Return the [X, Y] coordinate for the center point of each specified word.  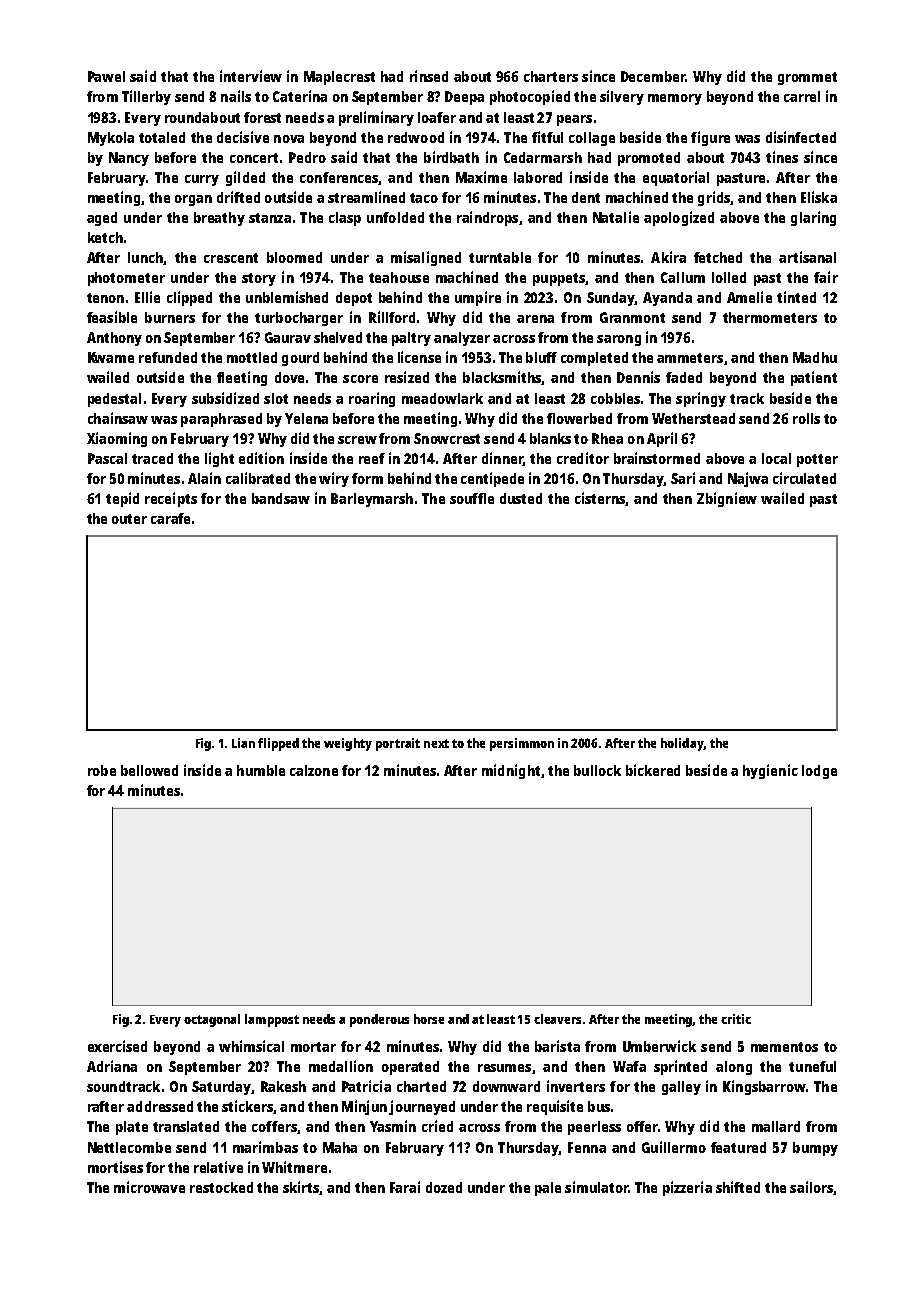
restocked [221, 1187]
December [653, 76]
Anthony [114, 339]
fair [826, 277]
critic [736, 1019]
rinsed [429, 76]
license [419, 357]
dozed [444, 1187]
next [436, 743]
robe [102, 770]
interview [251, 76]
